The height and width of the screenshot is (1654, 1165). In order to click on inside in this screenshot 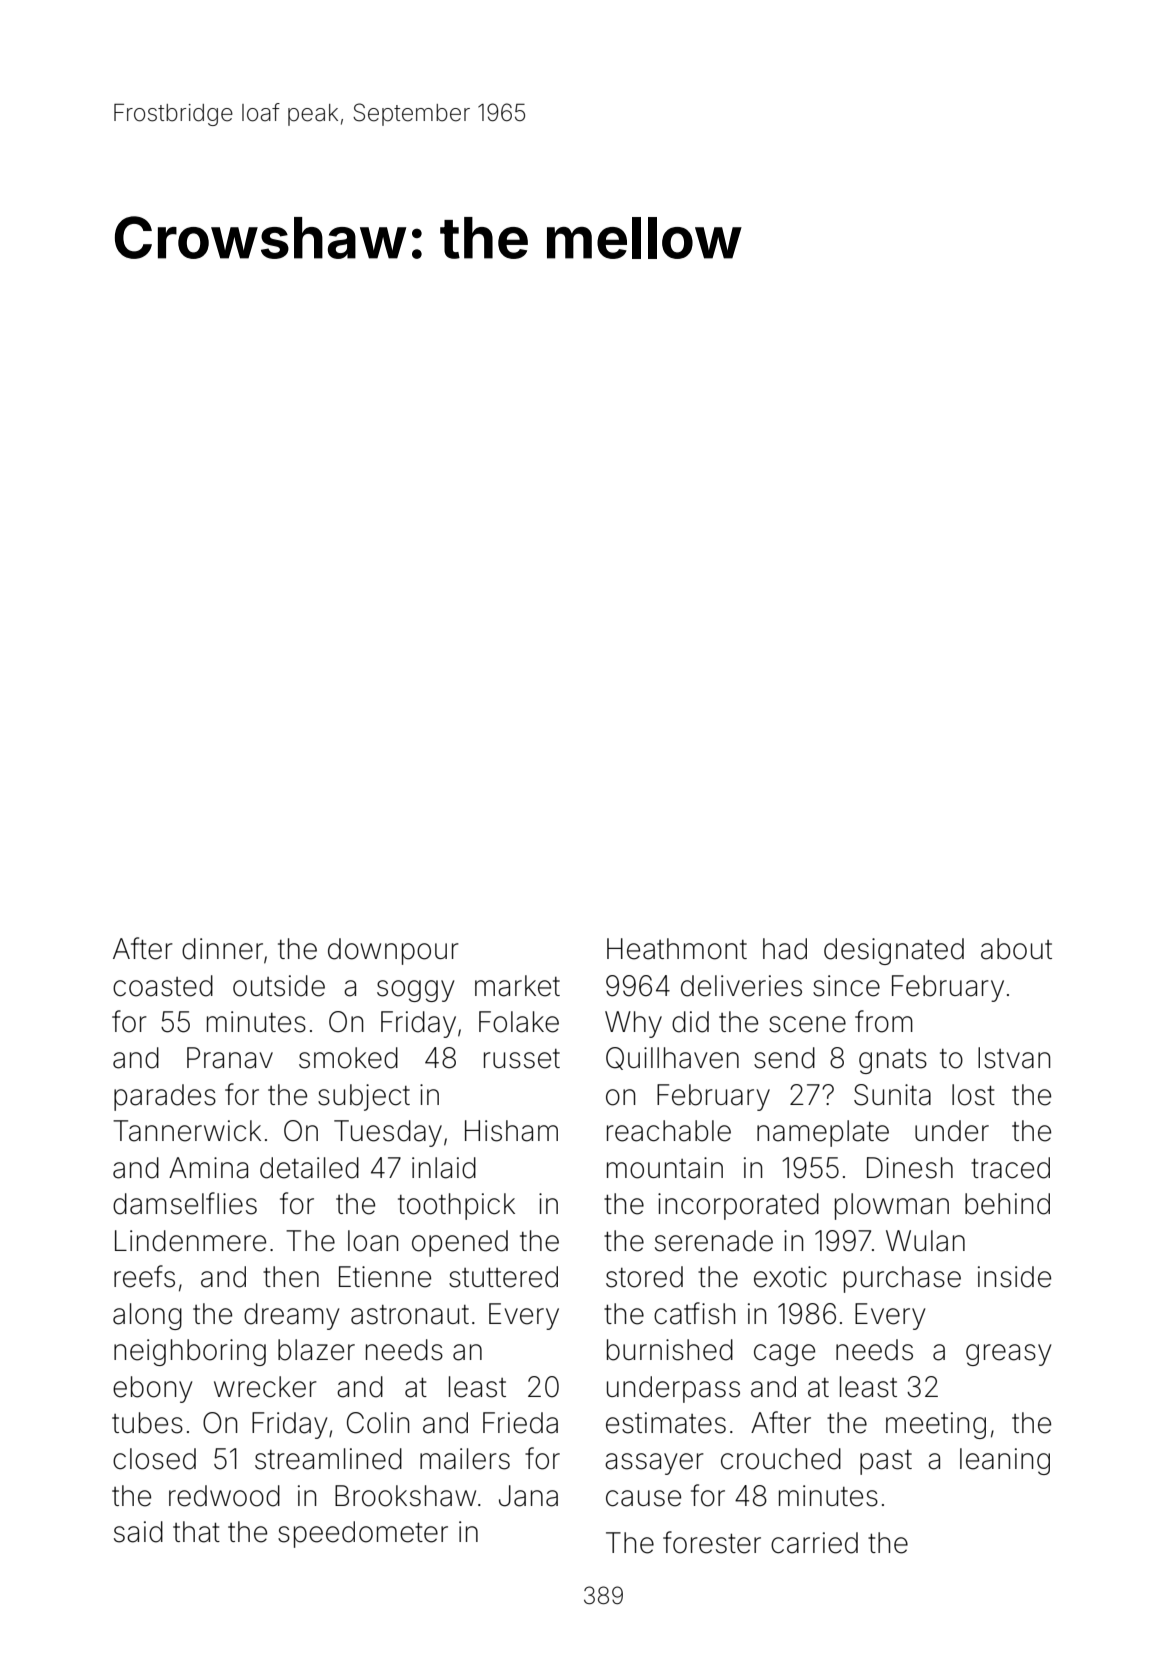, I will do `click(1014, 1277)`.
